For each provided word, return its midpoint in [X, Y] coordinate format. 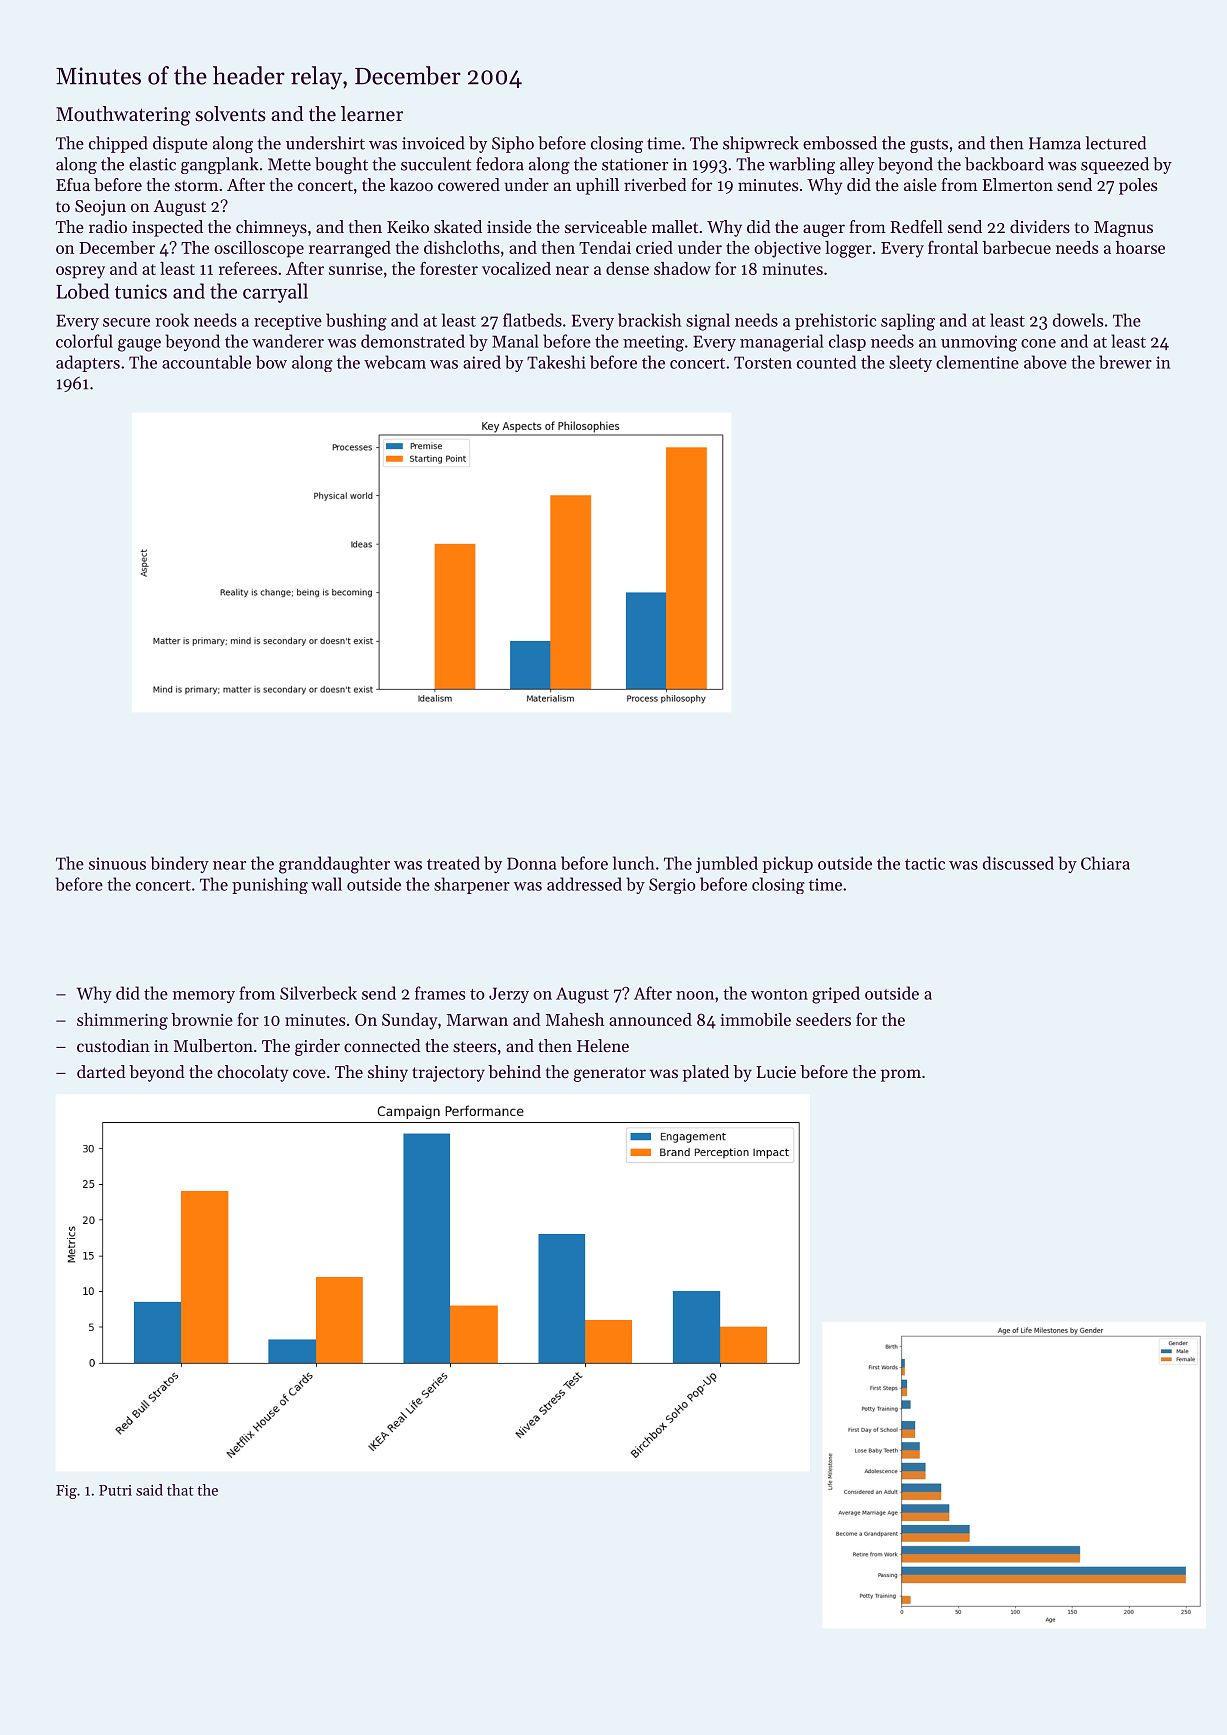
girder [317, 1047]
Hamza [1055, 143]
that [180, 1490]
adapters [88, 363]
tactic [925, 863]
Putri [115, 1490]
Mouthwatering [123, 116]
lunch [634, 863]
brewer [1125, 362]
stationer [635, 164]
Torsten [763, 362]
